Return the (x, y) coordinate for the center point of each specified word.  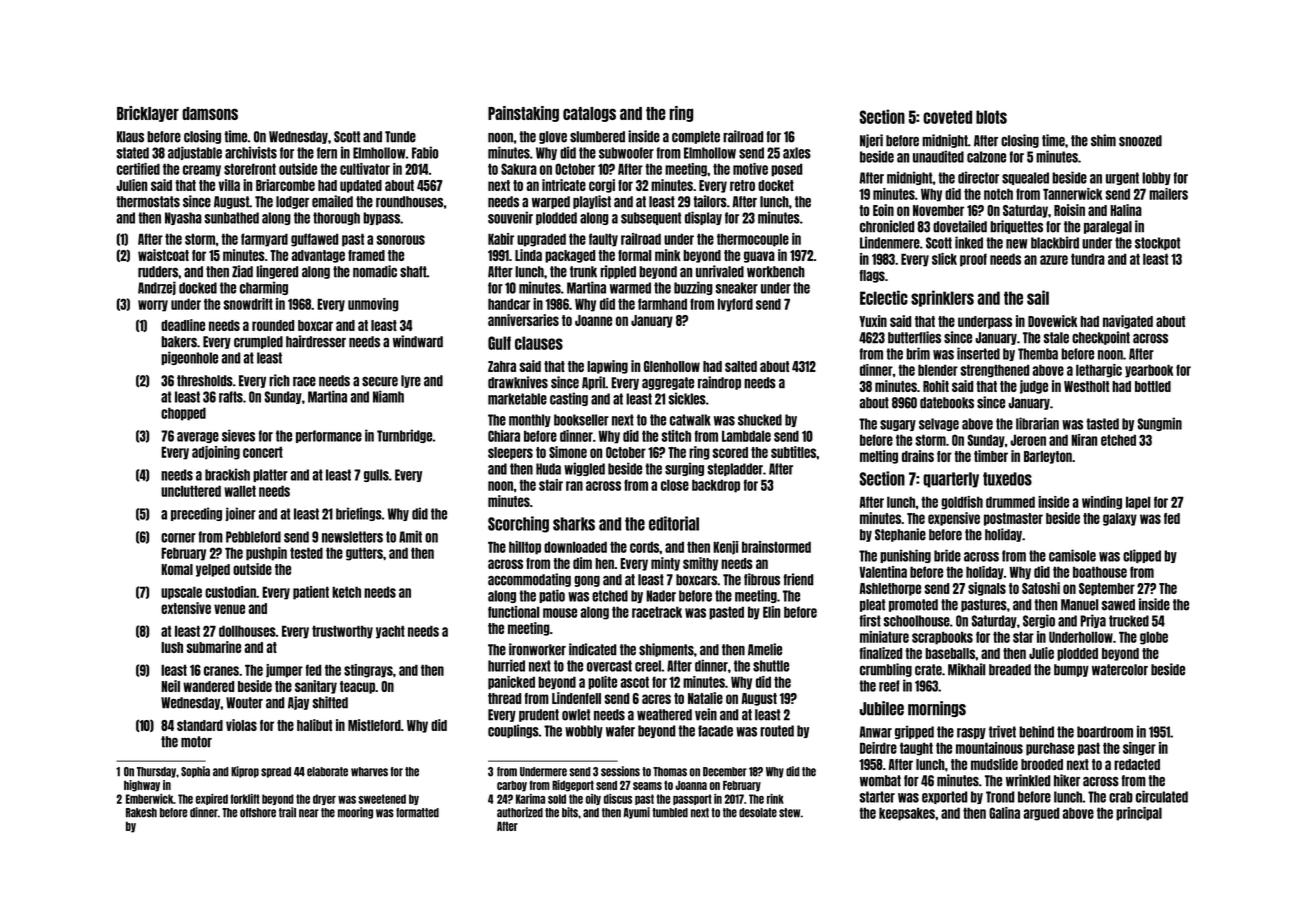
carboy (512, 786)
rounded (273, 325)
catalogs (589, 114)
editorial (674, 523)
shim (1103, 140)
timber (991, 456)
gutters (364, 554)
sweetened (382, 799)
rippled (618, 272)
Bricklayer (148, 114)
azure (1054, 260)
